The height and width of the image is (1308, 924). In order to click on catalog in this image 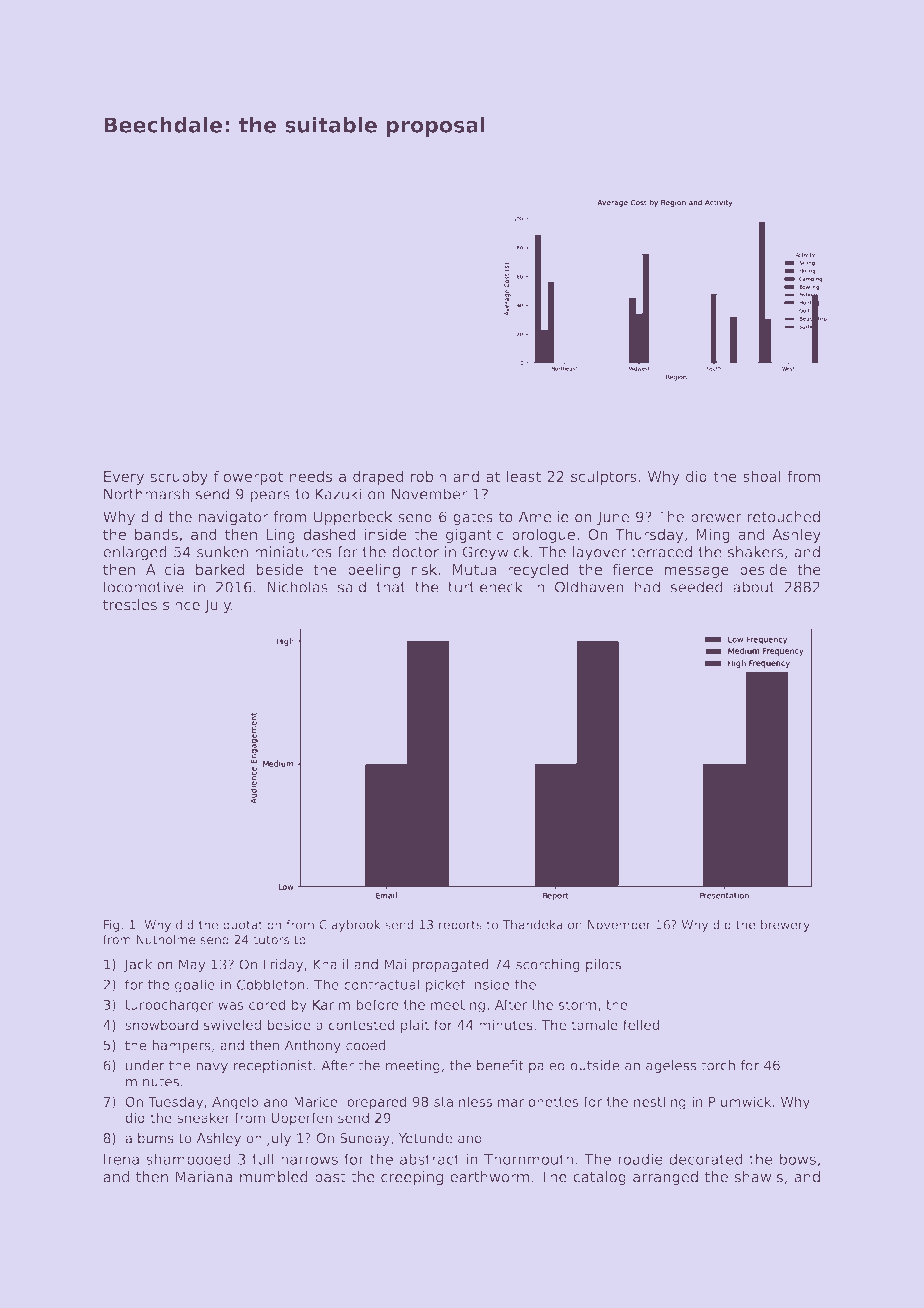, I will do `click(599, 1178)`.
